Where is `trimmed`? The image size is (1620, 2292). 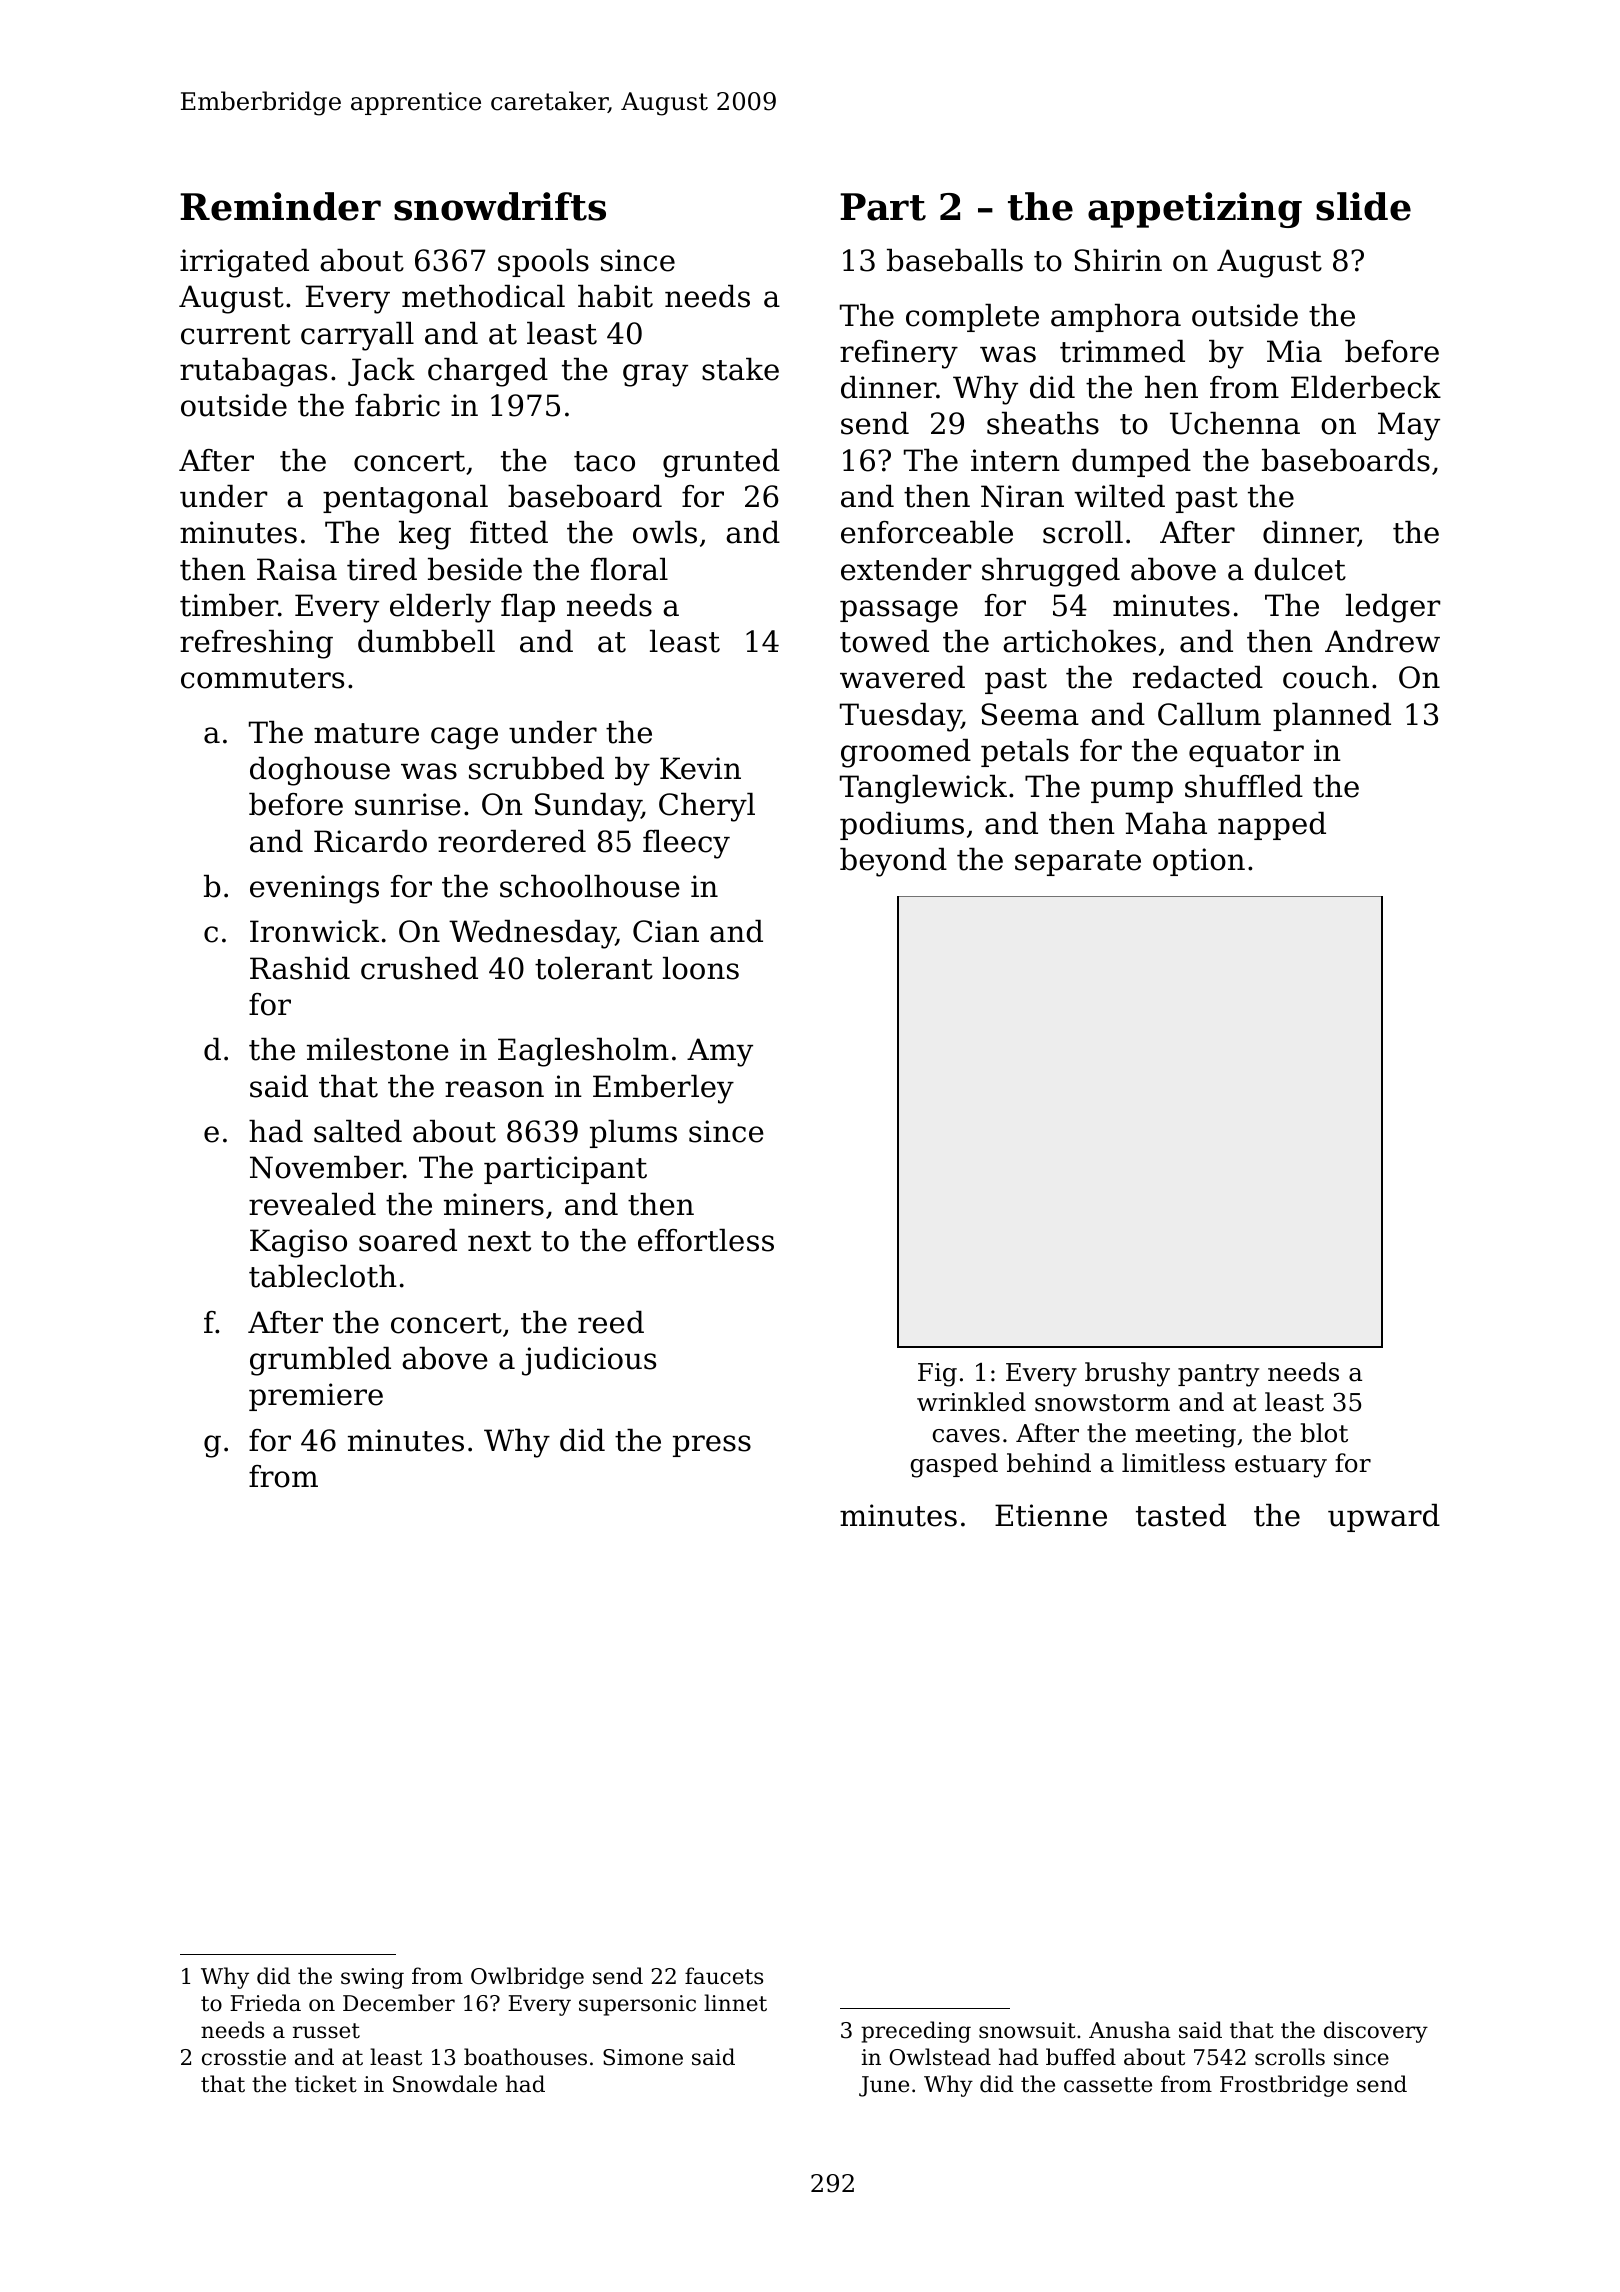 trimmed is located at coordinates (1122, 351).
